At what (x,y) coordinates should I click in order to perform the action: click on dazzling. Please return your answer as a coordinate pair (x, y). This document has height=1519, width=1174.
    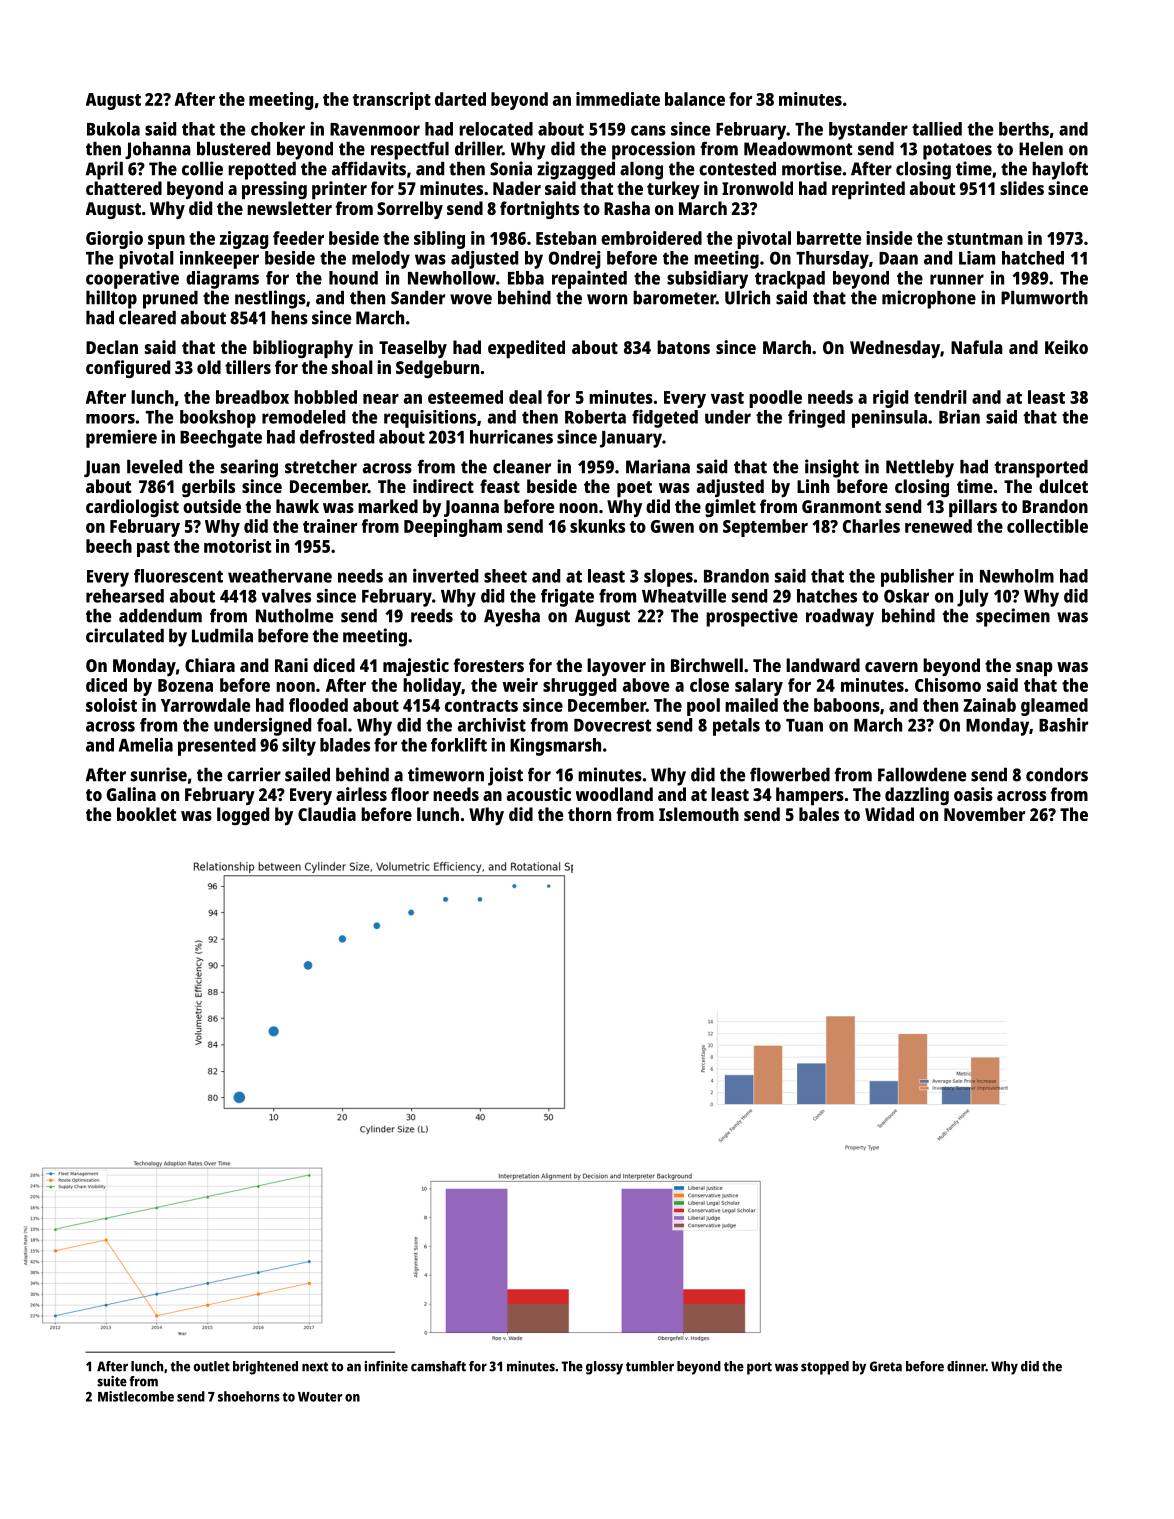
    Looking at the image, I should click on (917, 796).
